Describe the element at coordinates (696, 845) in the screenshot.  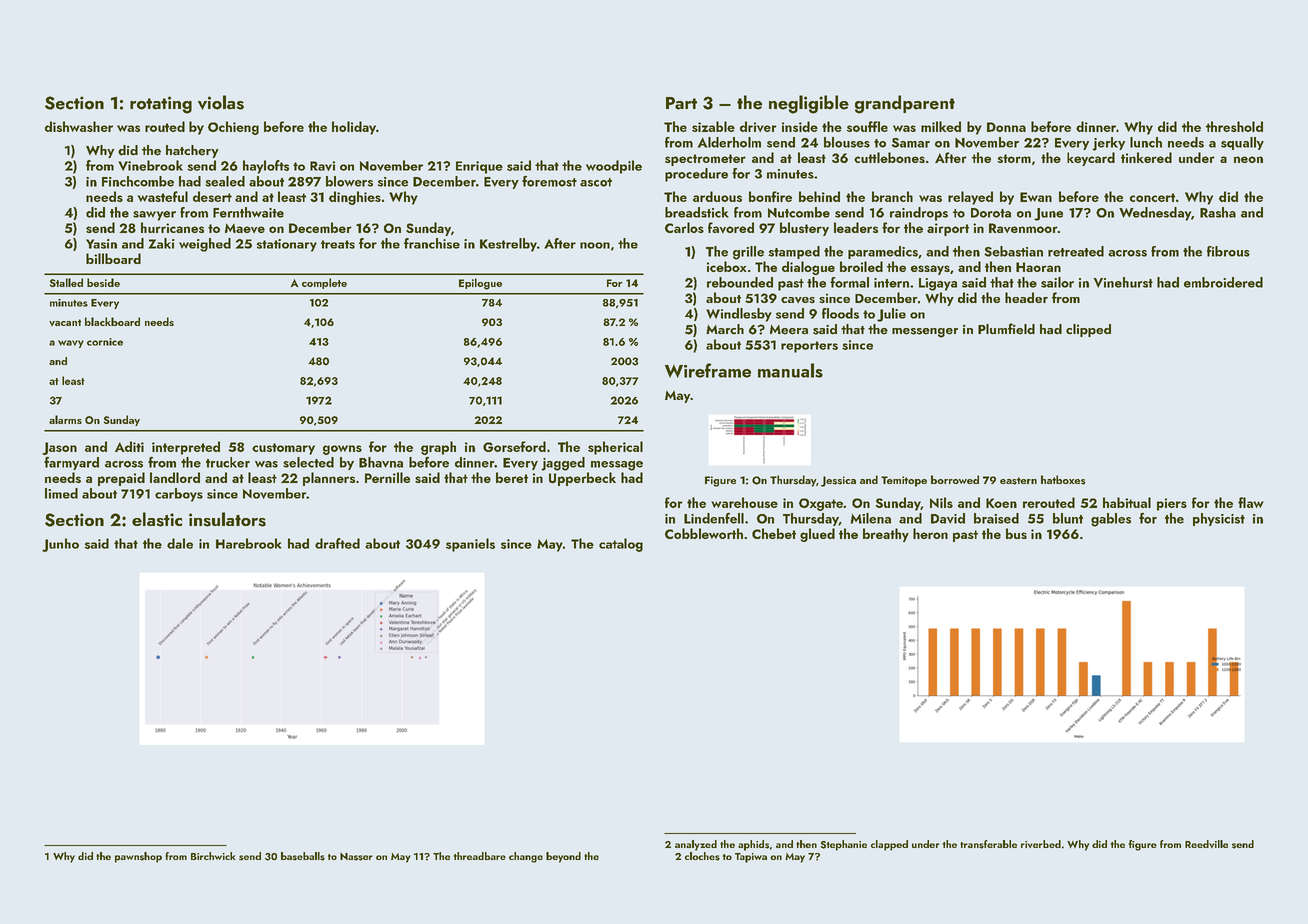
I see `analyzed` at that location.
